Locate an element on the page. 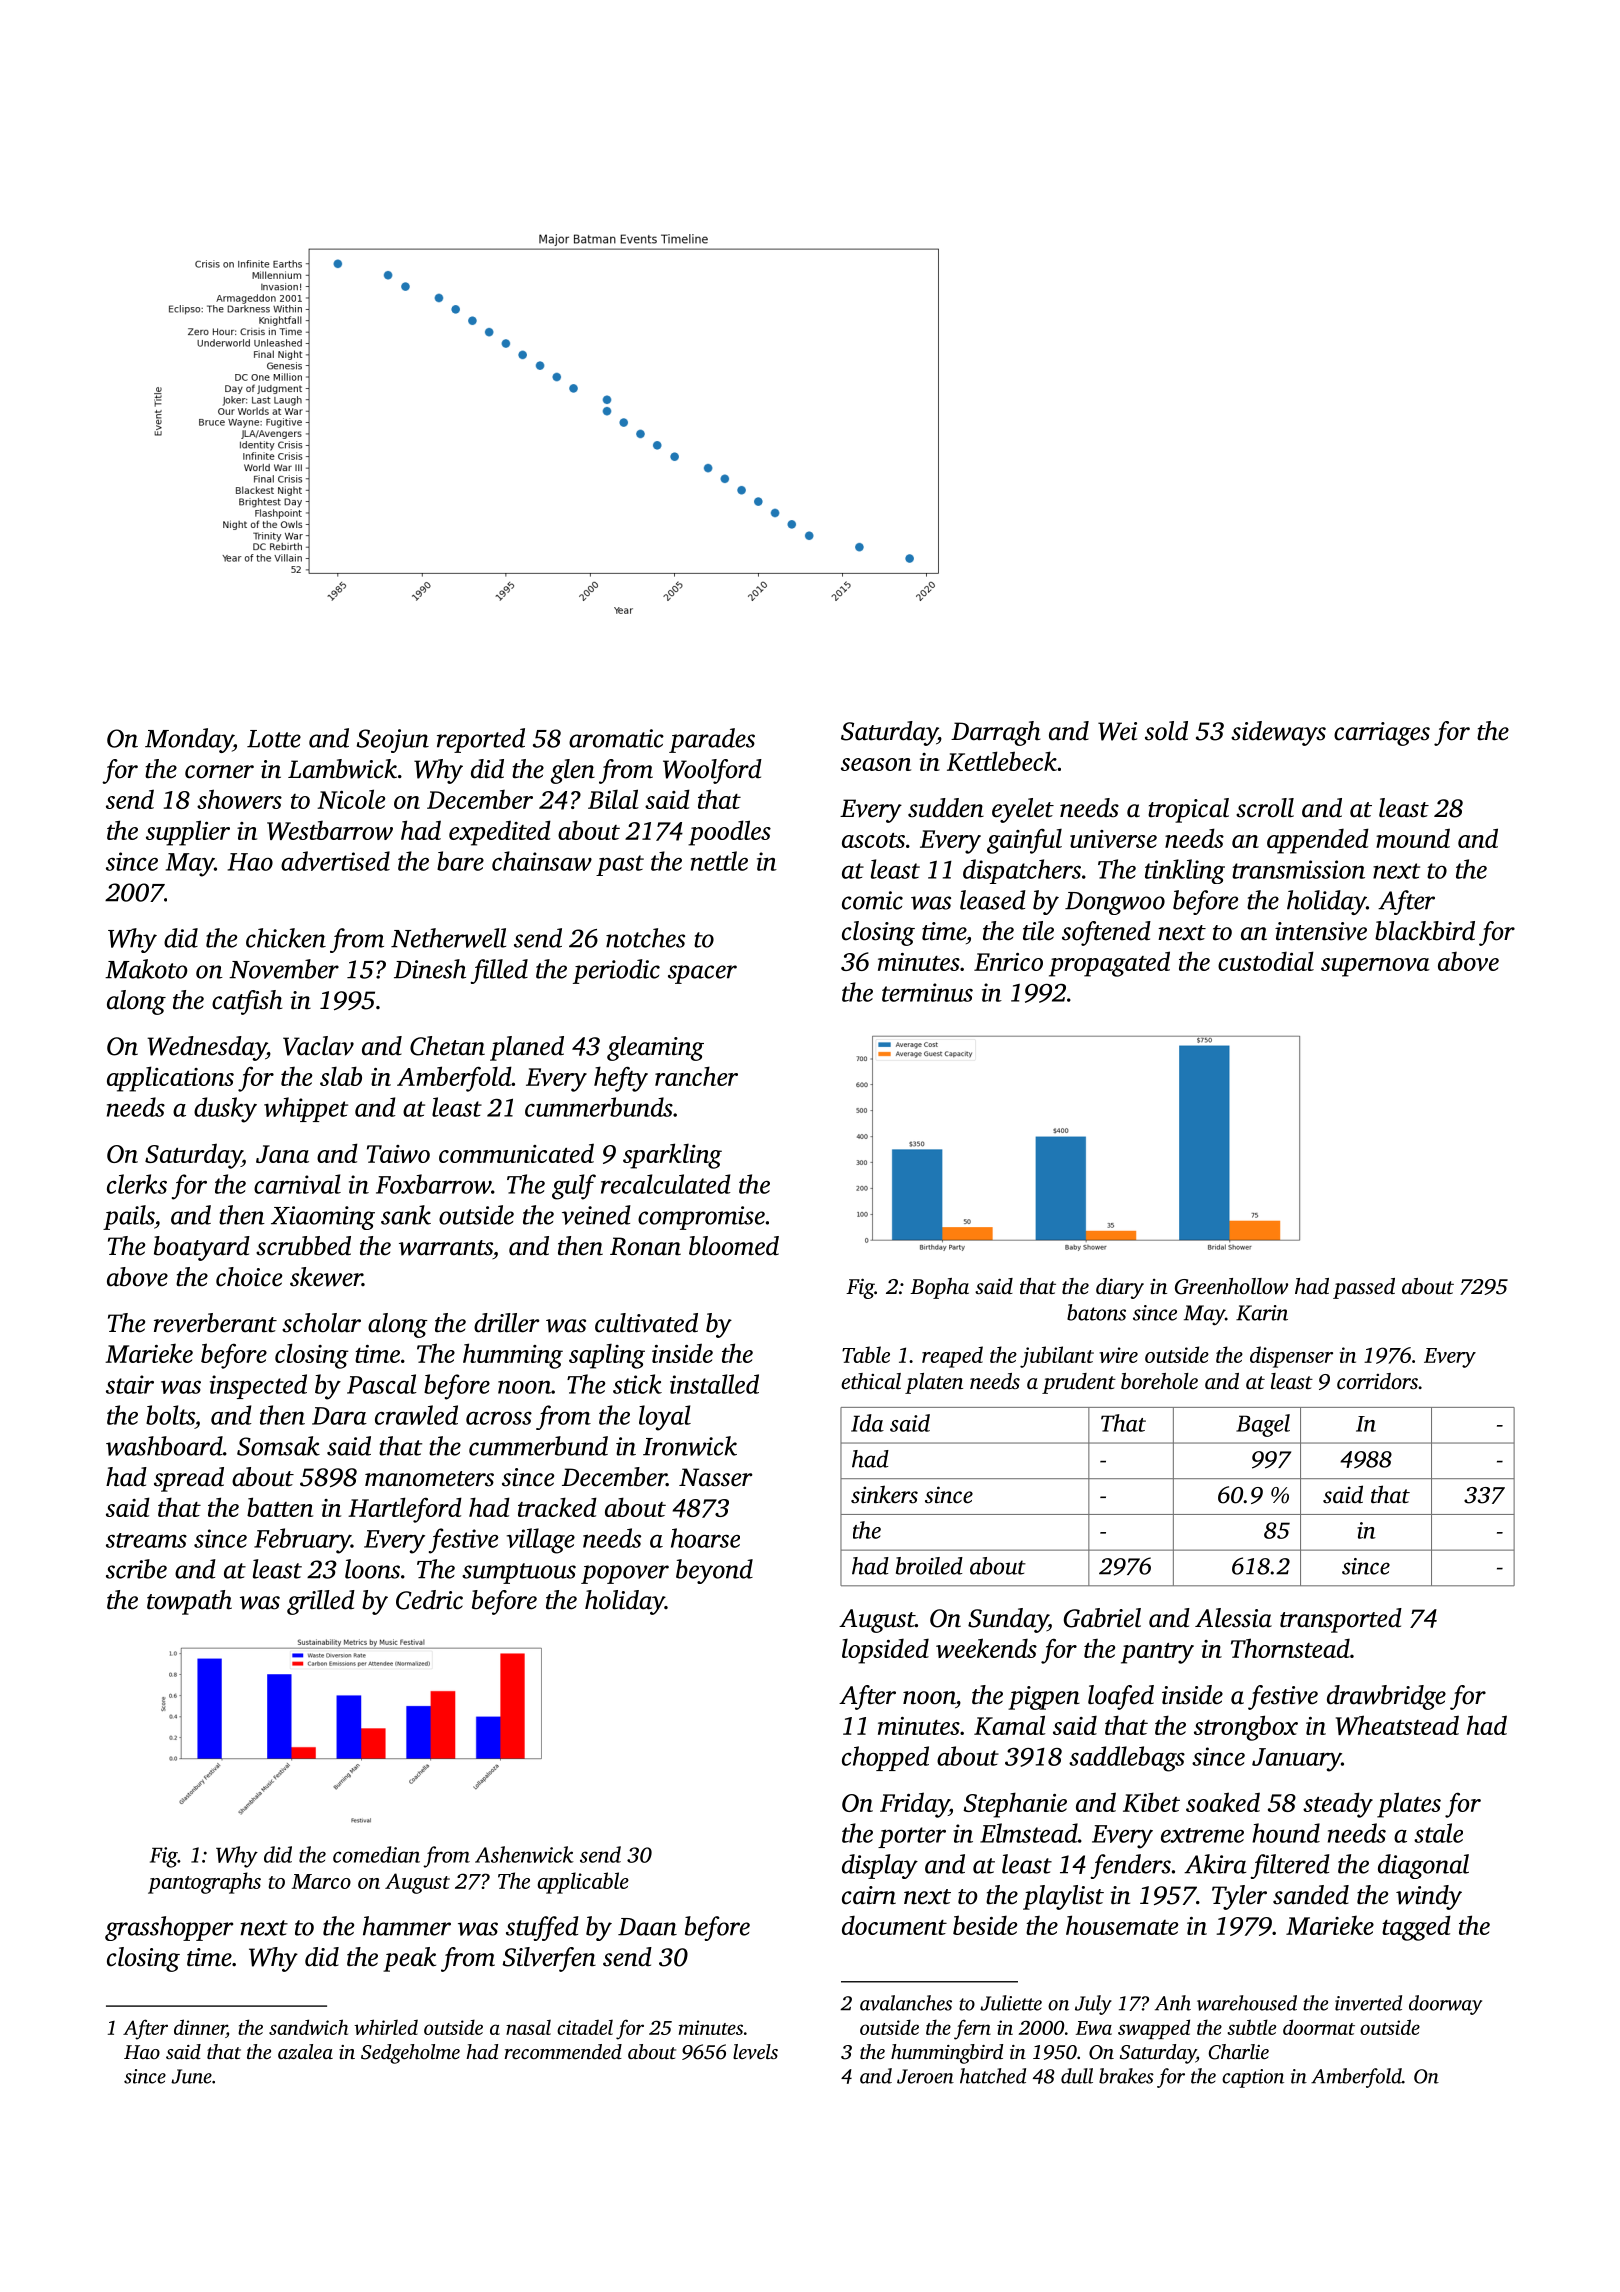 This document has height=2292, width=1620. stale is located at coordinates (1438, 1833).
